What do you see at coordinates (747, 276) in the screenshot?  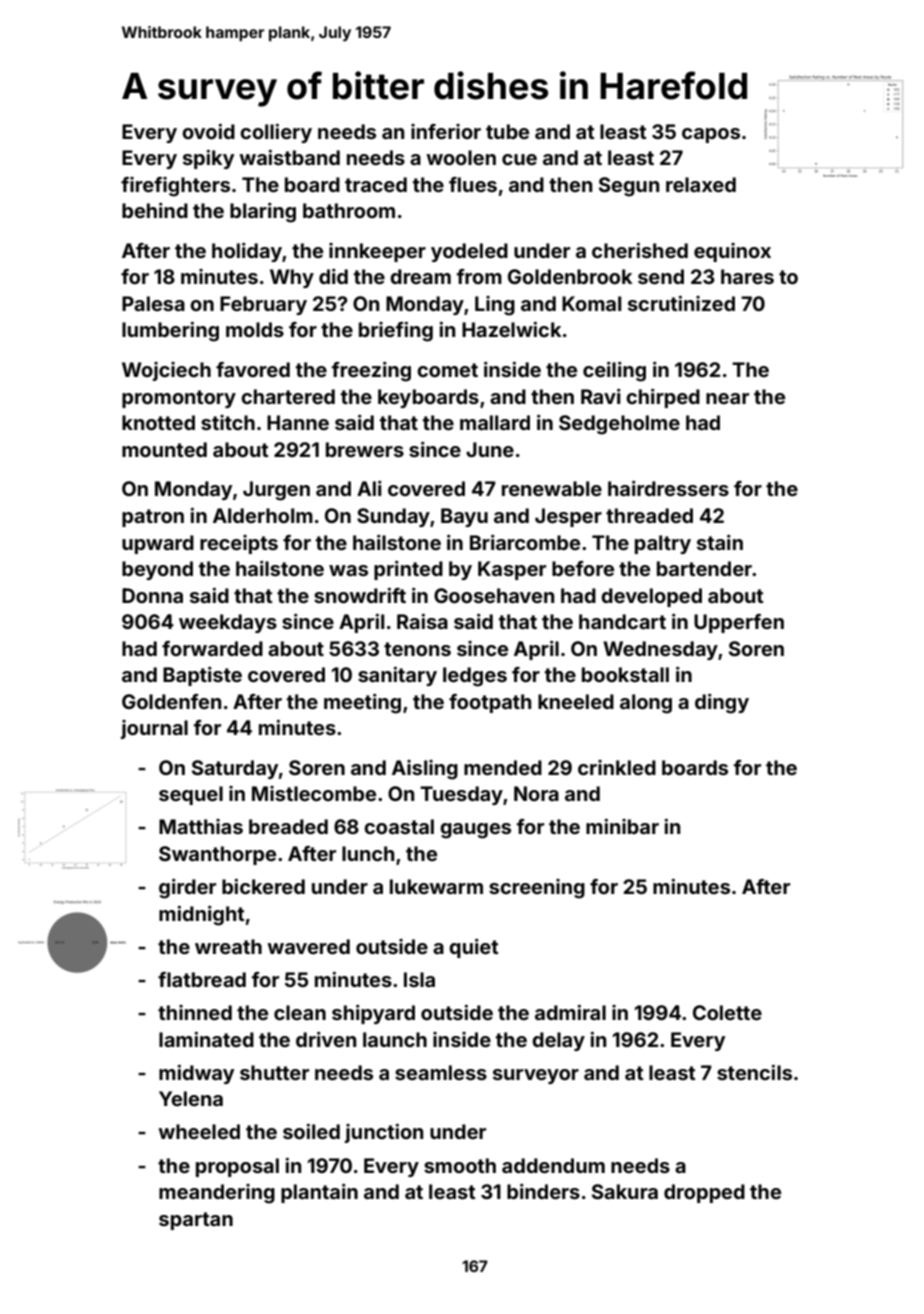 I see `hares` at bounding box center [747, 276].
